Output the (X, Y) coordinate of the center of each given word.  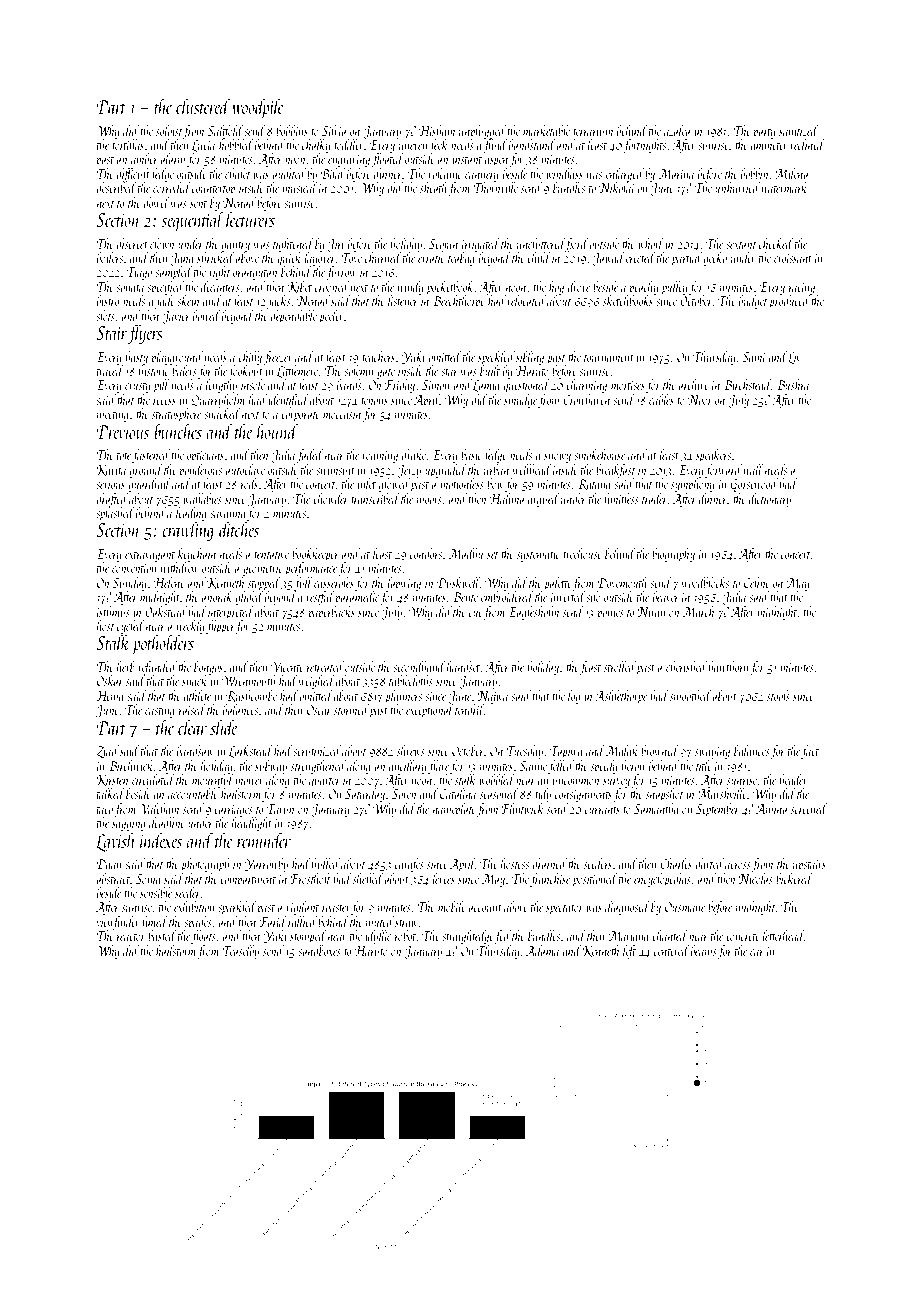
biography (673, 555)
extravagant (150, 557)
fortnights (644, 146)
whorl (651, 243)
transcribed (375, 498)
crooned (332, 286)
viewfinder (118, 923)
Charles (676, 863)
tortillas (128, 144)
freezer (278, 358)
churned (383, 257)
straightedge (468, 937)
